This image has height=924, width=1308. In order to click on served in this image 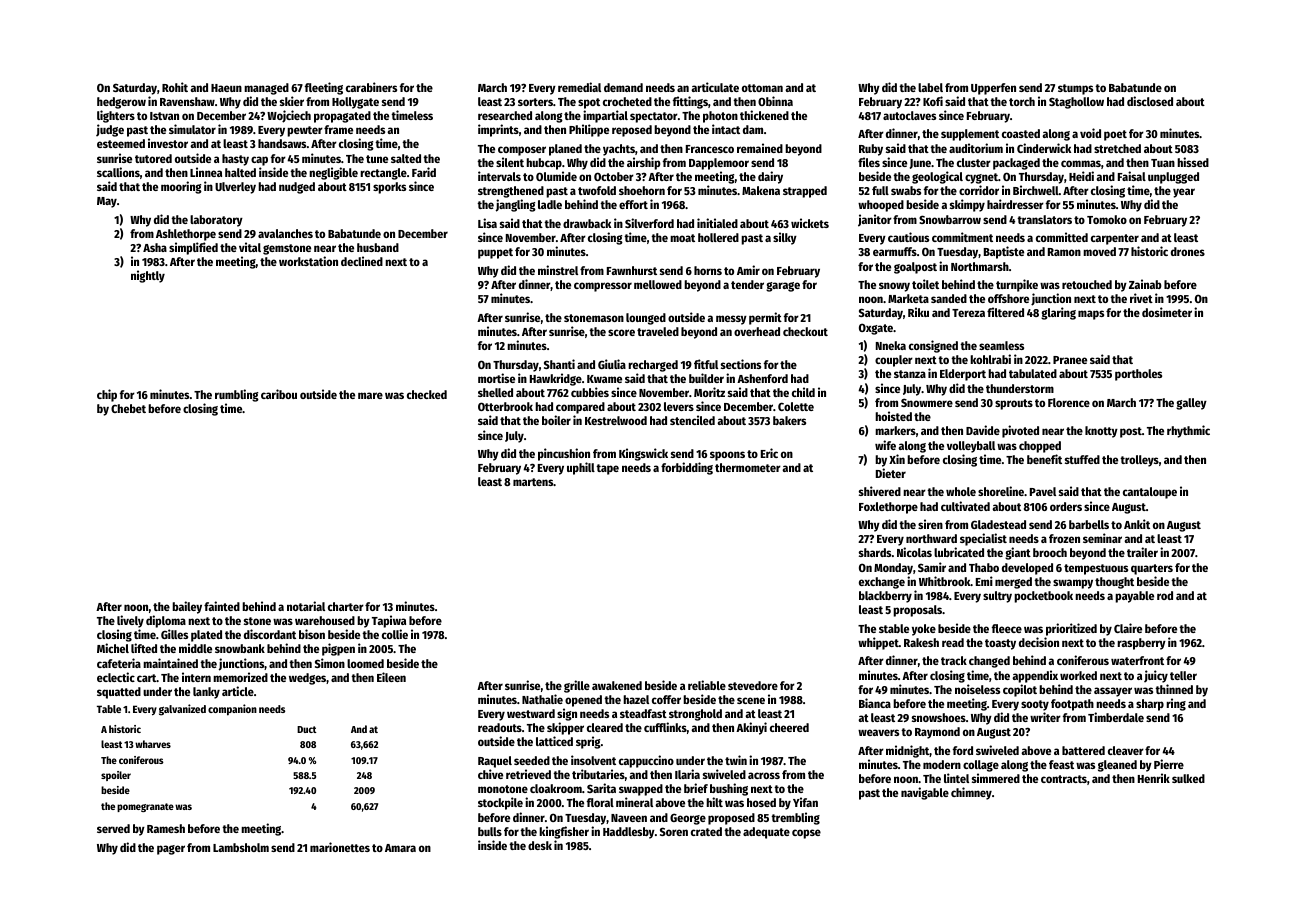, I will do `click(113, 828)`.
